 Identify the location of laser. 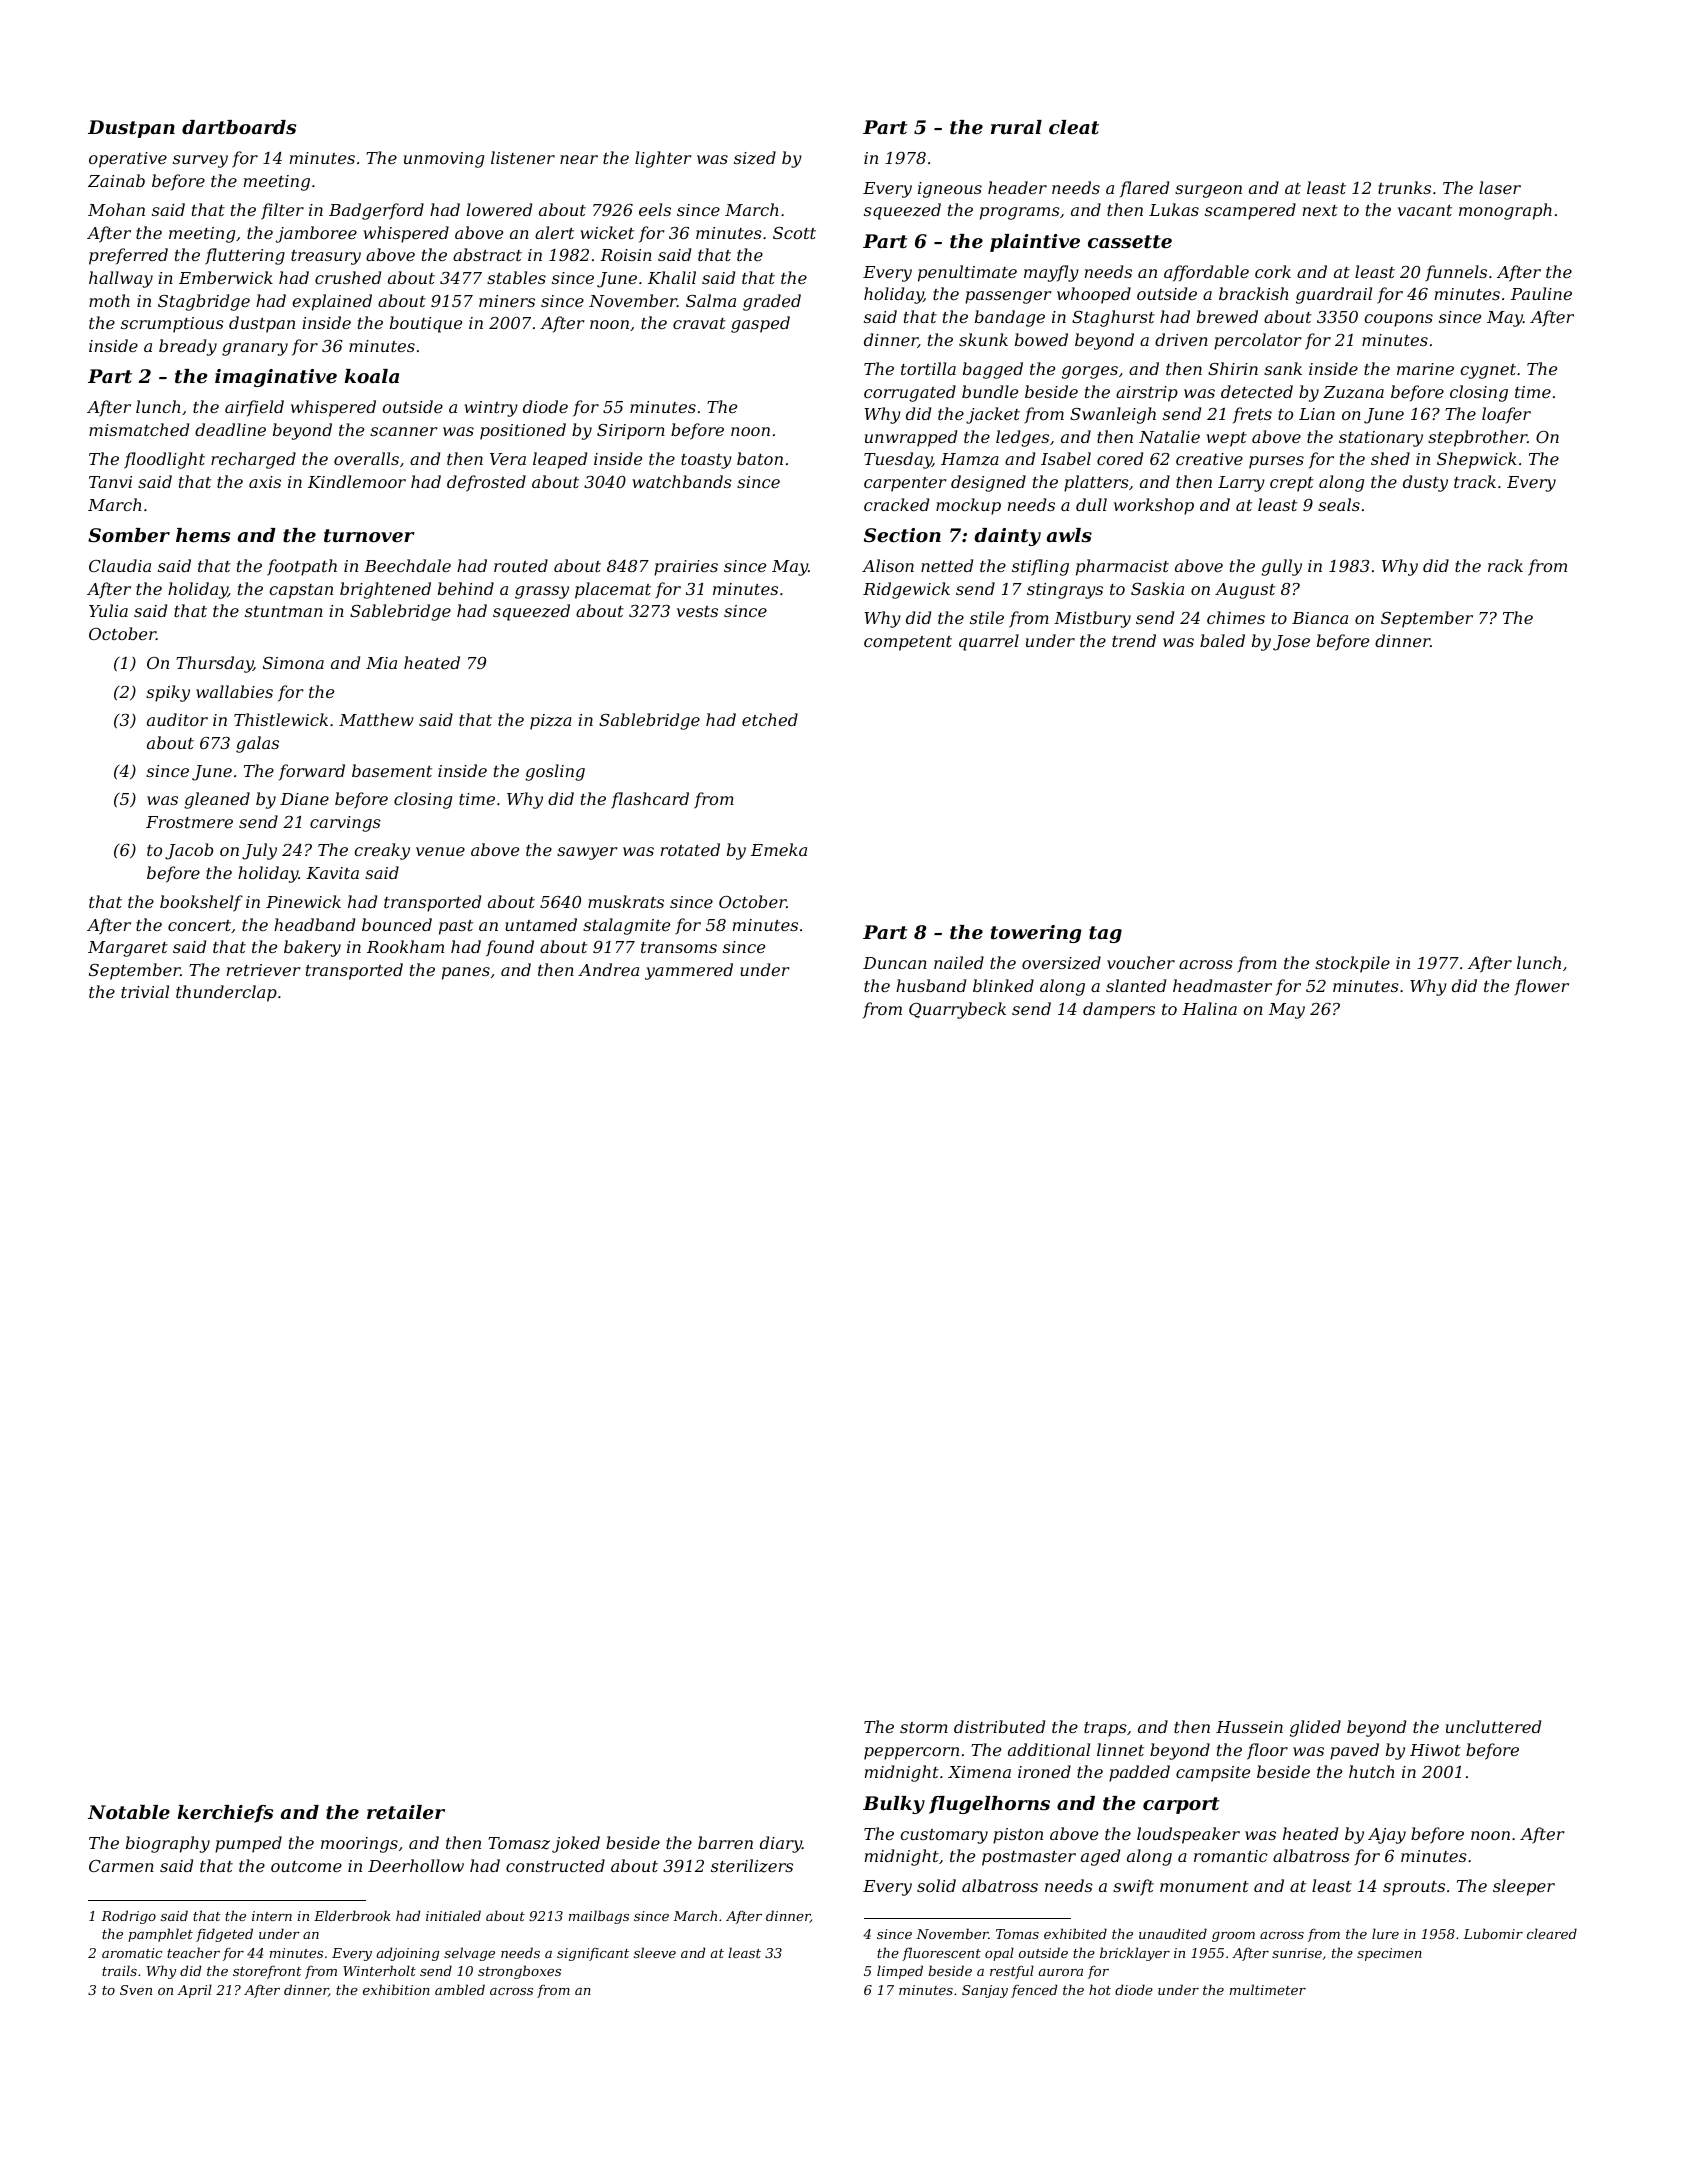
(1500, 187).
